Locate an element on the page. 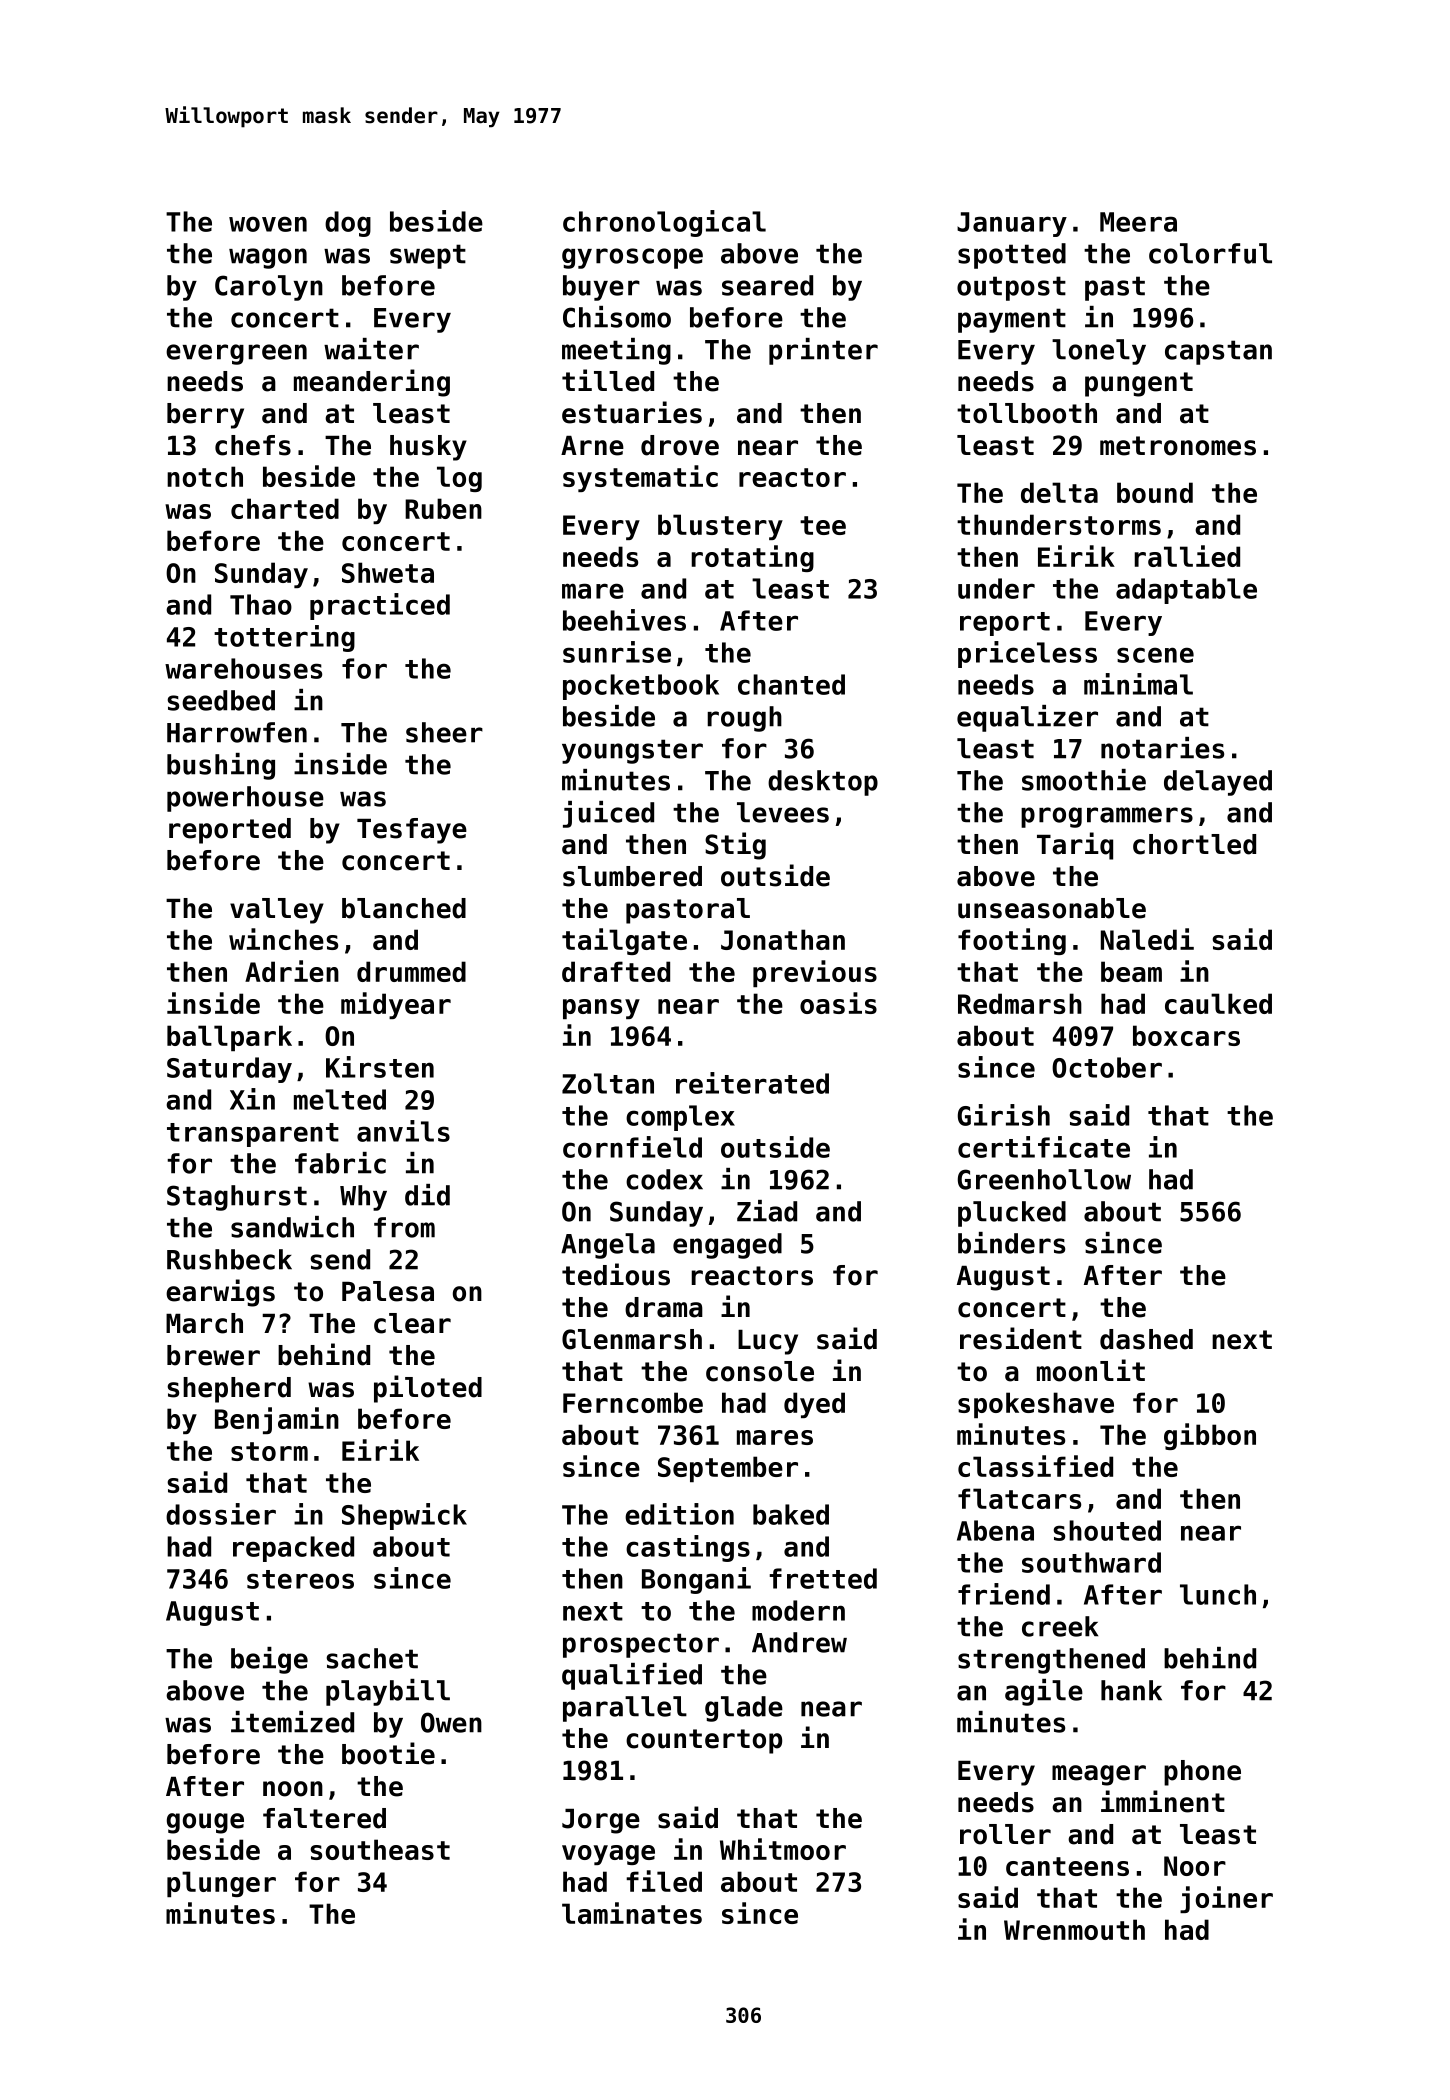 This image has width=1450, height=2100. ballpark is located at coordinates (229, 1038).
